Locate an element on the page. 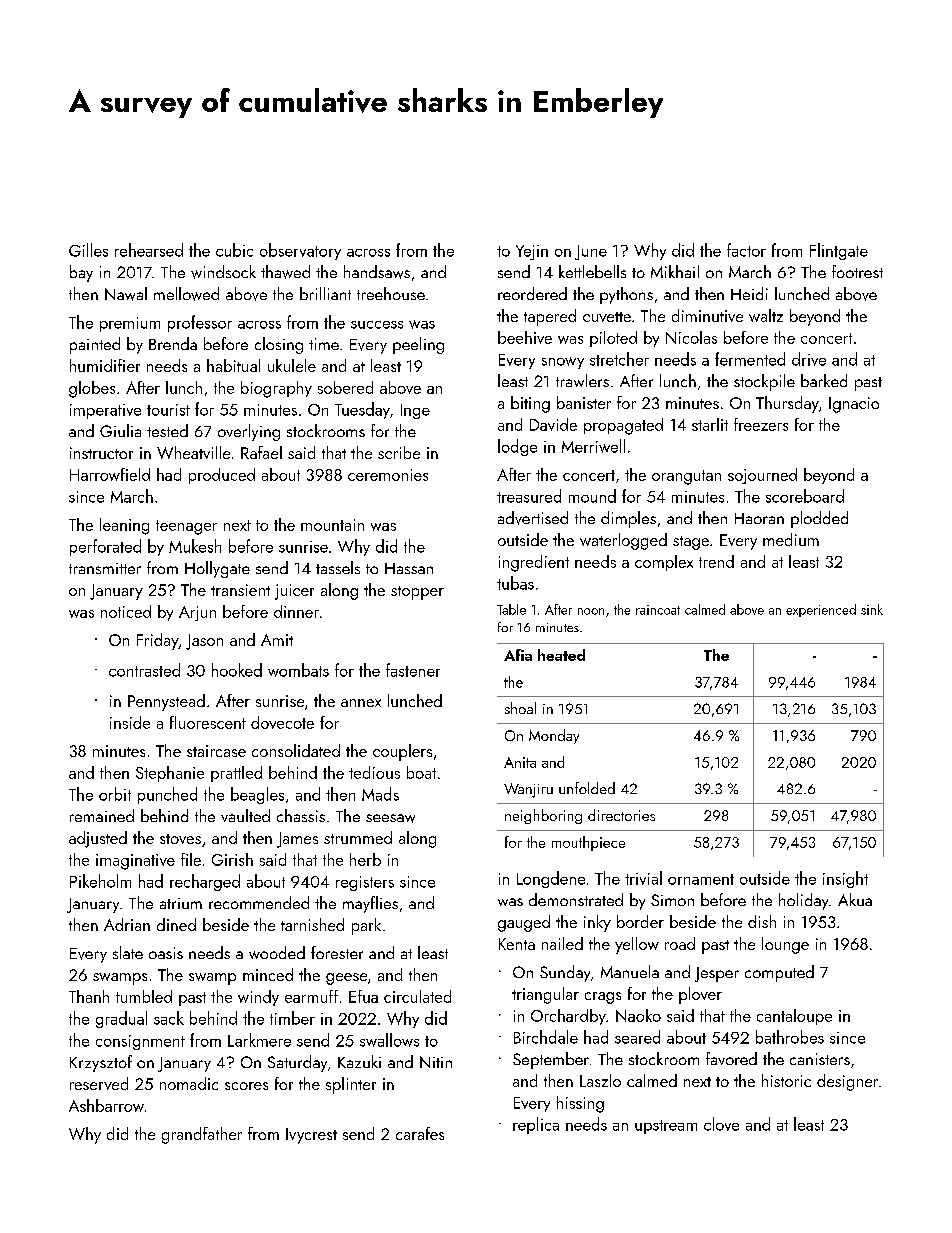 The width and height of the image is (952, 1233). Yejin is located at coordinates (532, 252).
